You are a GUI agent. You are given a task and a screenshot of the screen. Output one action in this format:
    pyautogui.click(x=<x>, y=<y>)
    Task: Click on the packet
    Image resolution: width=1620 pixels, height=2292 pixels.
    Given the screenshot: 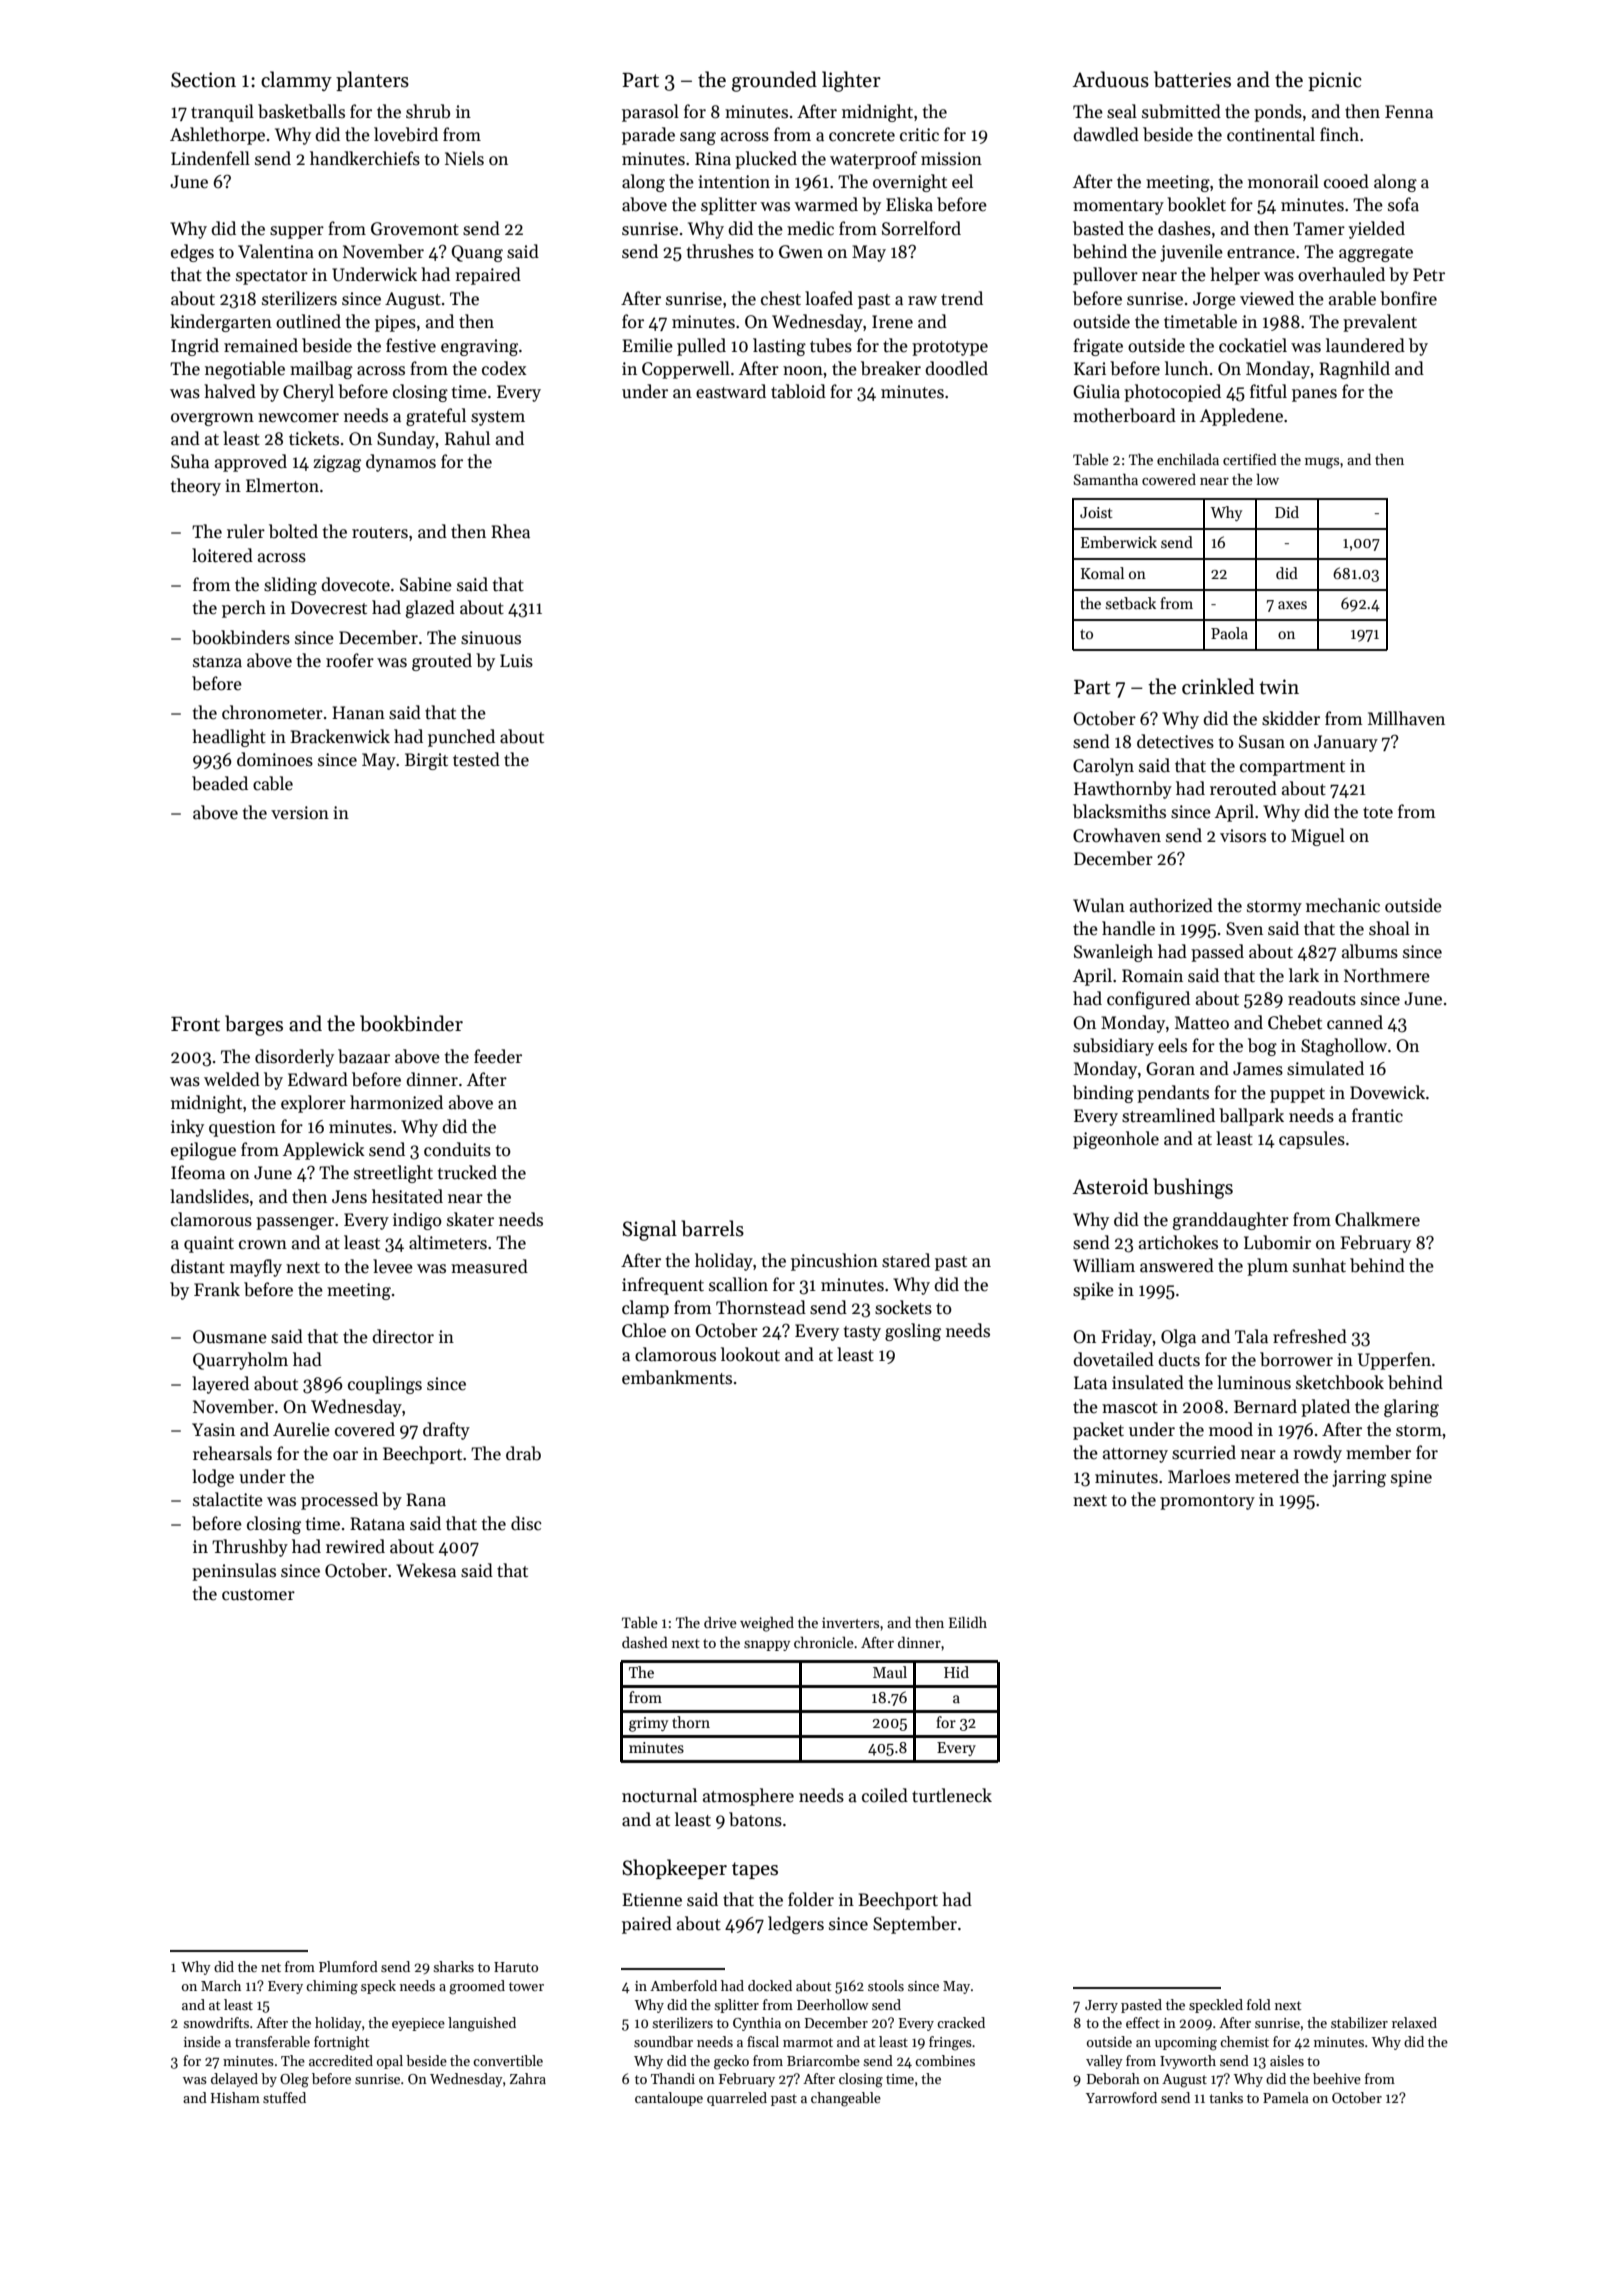 What is the action you would take?
    pyautogui.click(x=1098, y=1431)
